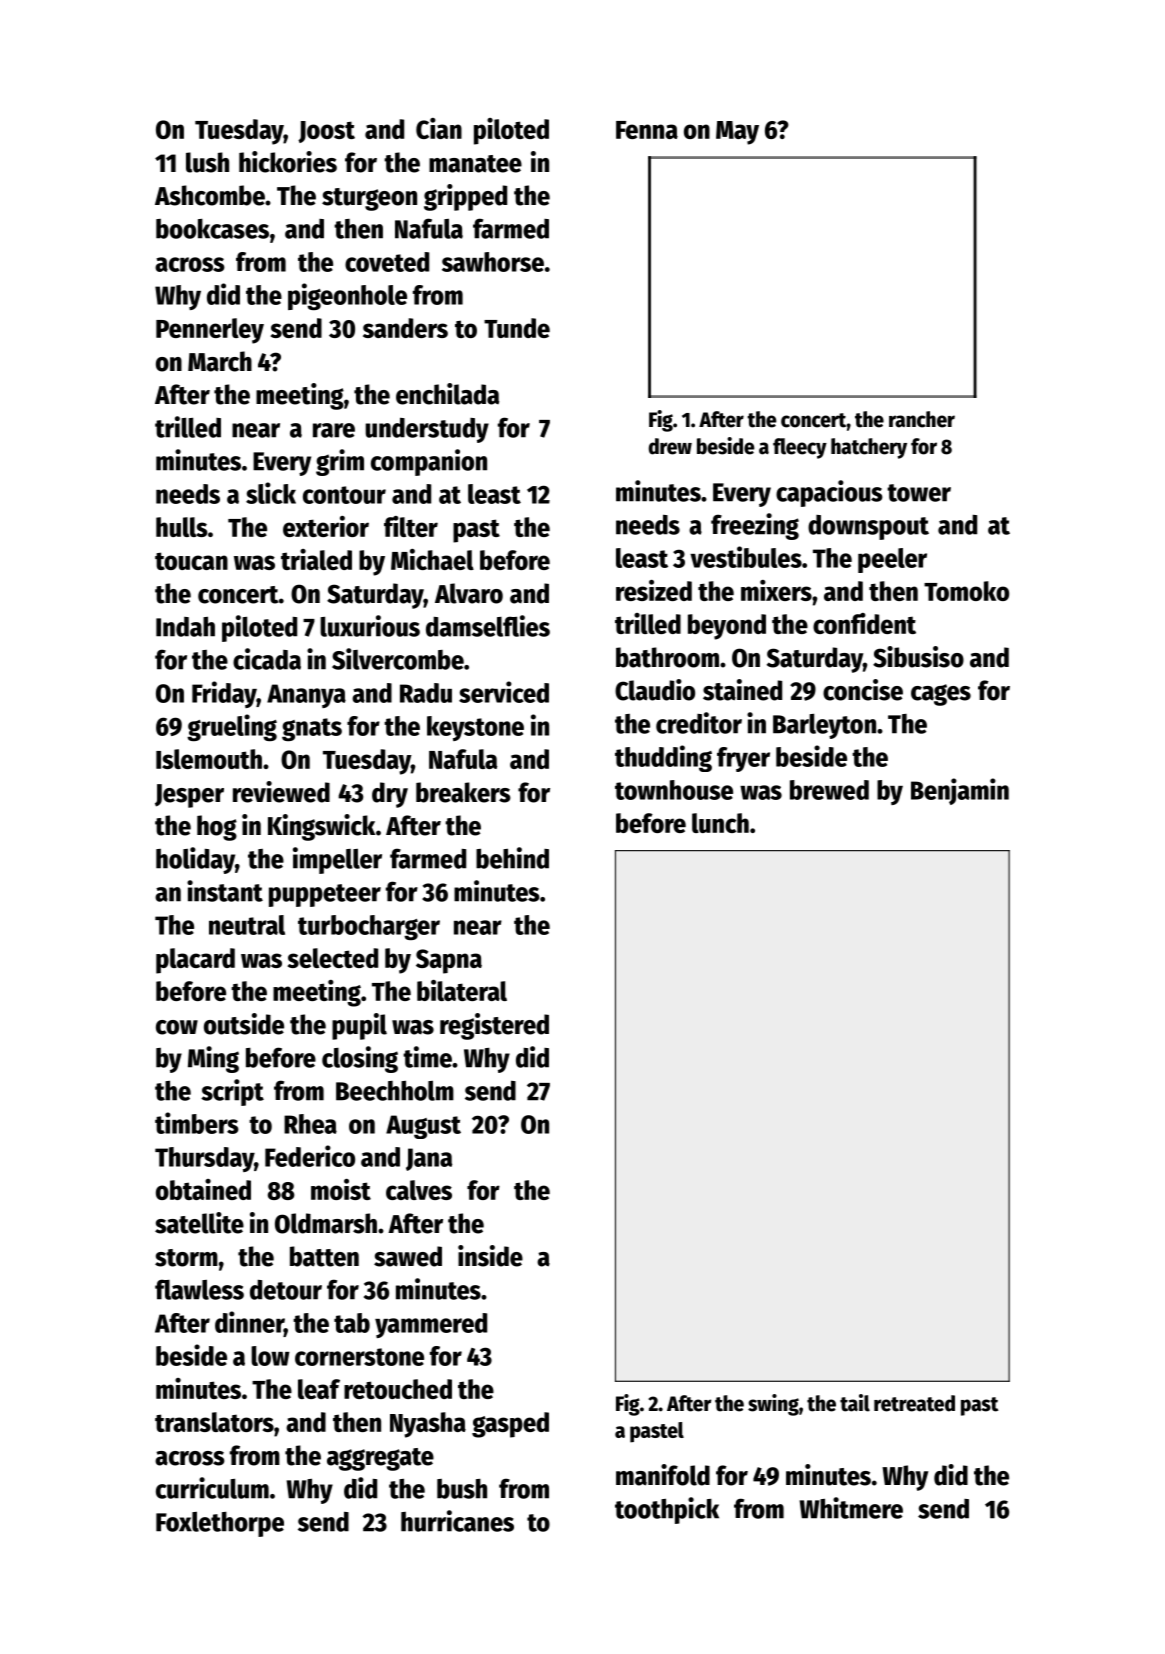 The width and height of the image is (1165, 1654). I want to click on Thursday, so click(204, 1159).
